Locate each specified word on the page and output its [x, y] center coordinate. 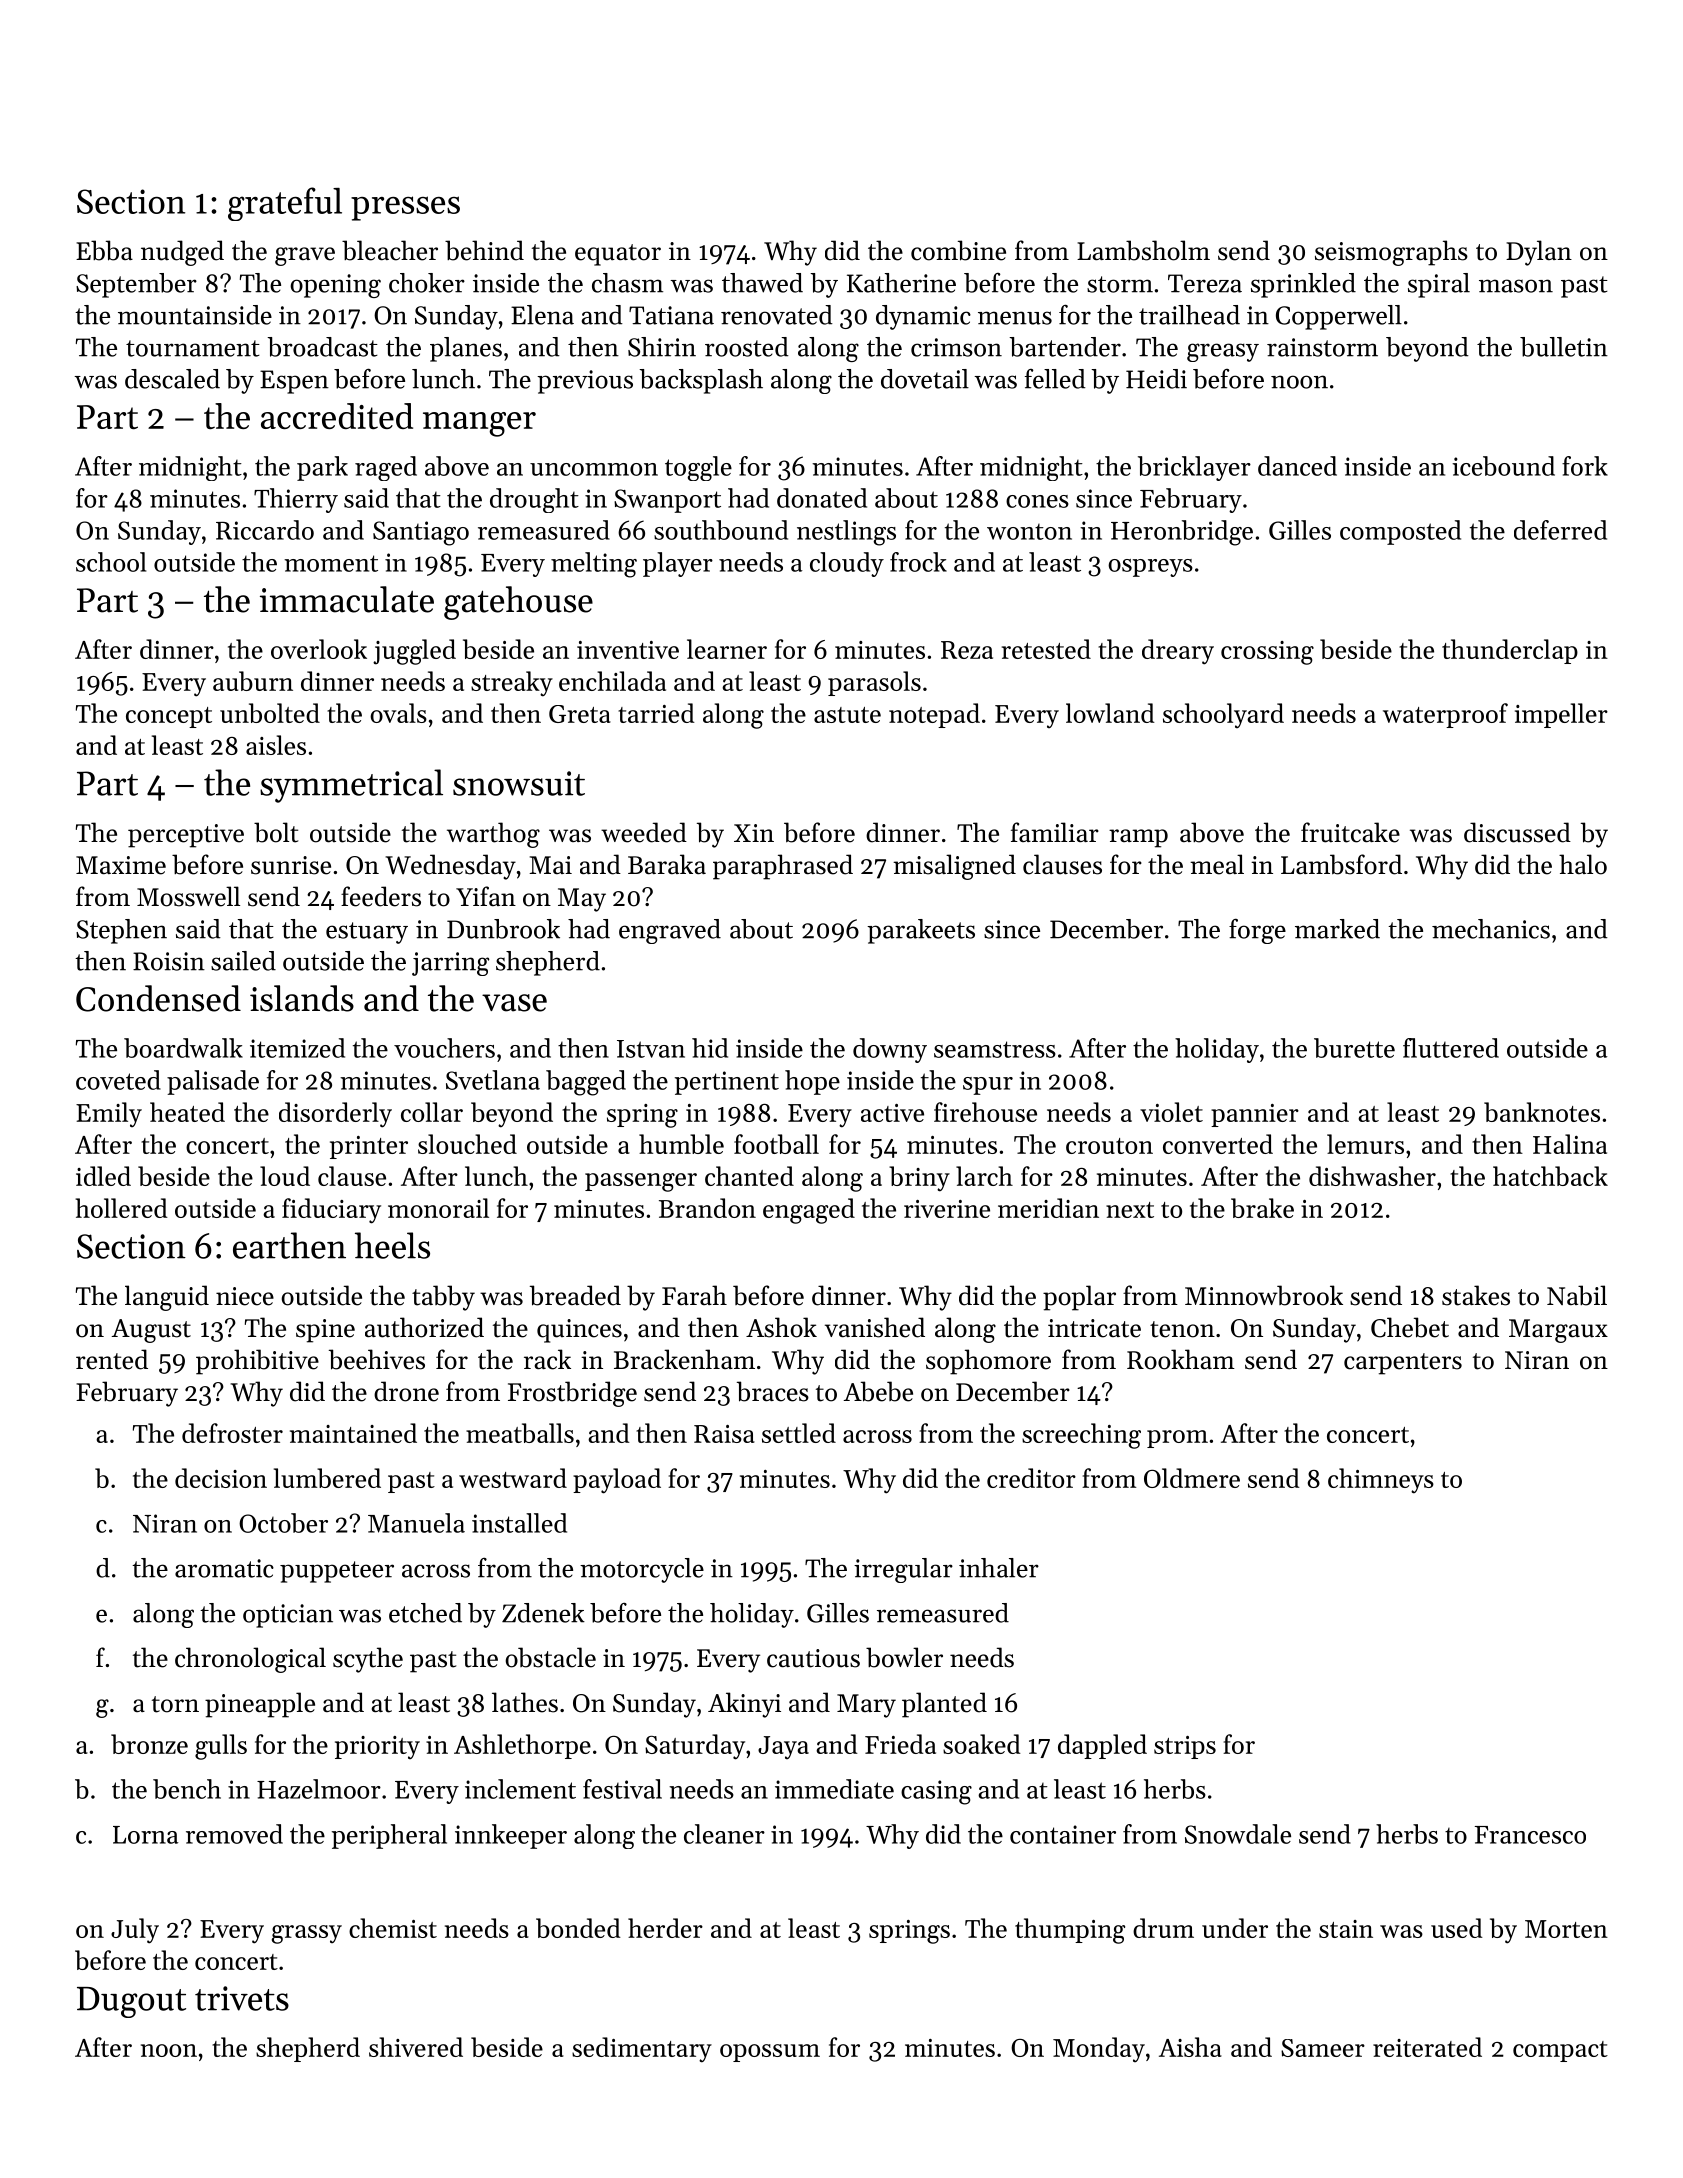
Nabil [1577, 1295]
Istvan [651, 1049]
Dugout [131, 2002]
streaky [512, 684]
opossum [770, 2053]
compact [1560, 2051]
